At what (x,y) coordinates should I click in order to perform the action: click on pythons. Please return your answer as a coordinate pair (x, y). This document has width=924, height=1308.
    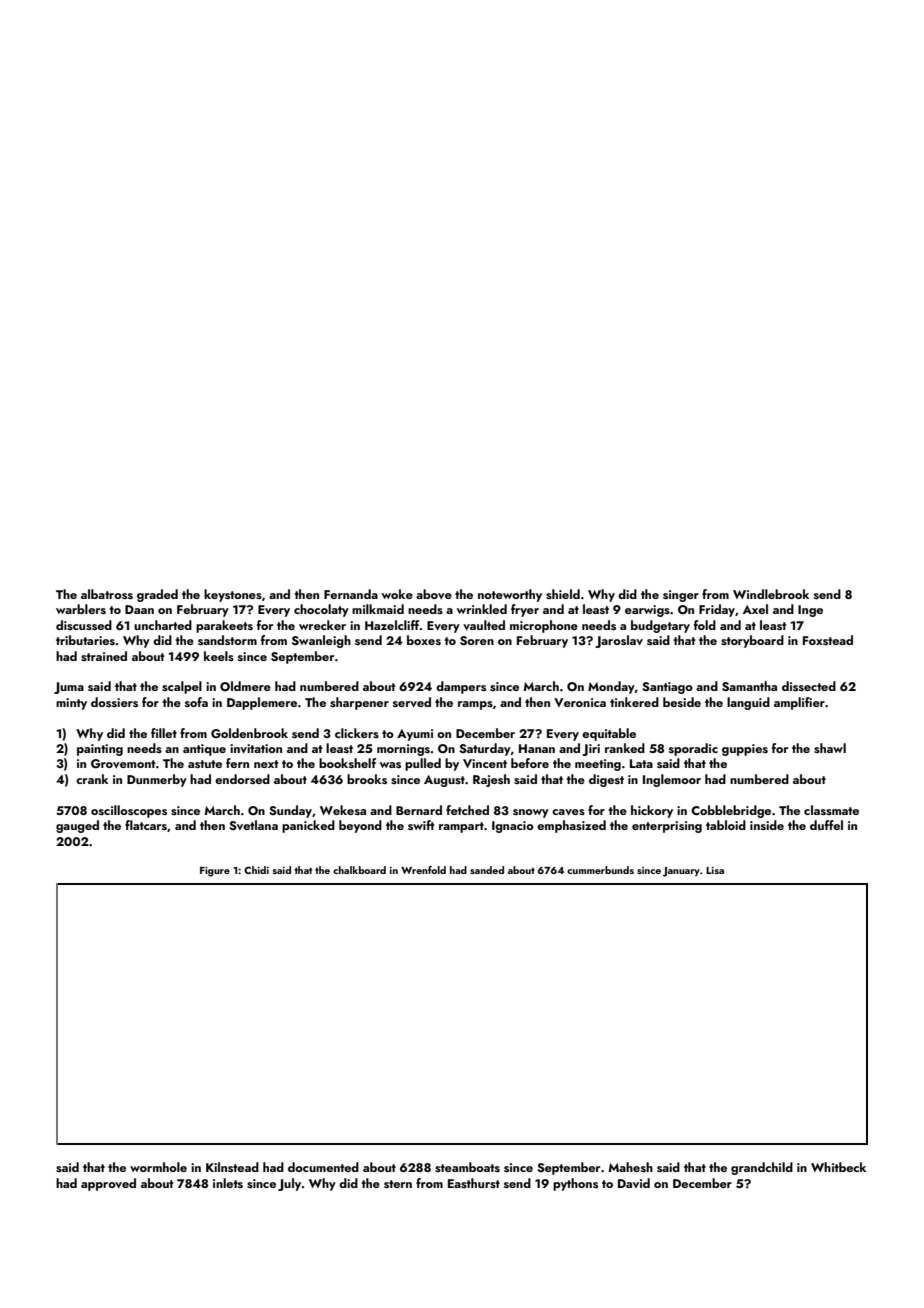
    Looking at the image, I should click on (575, 1184).
